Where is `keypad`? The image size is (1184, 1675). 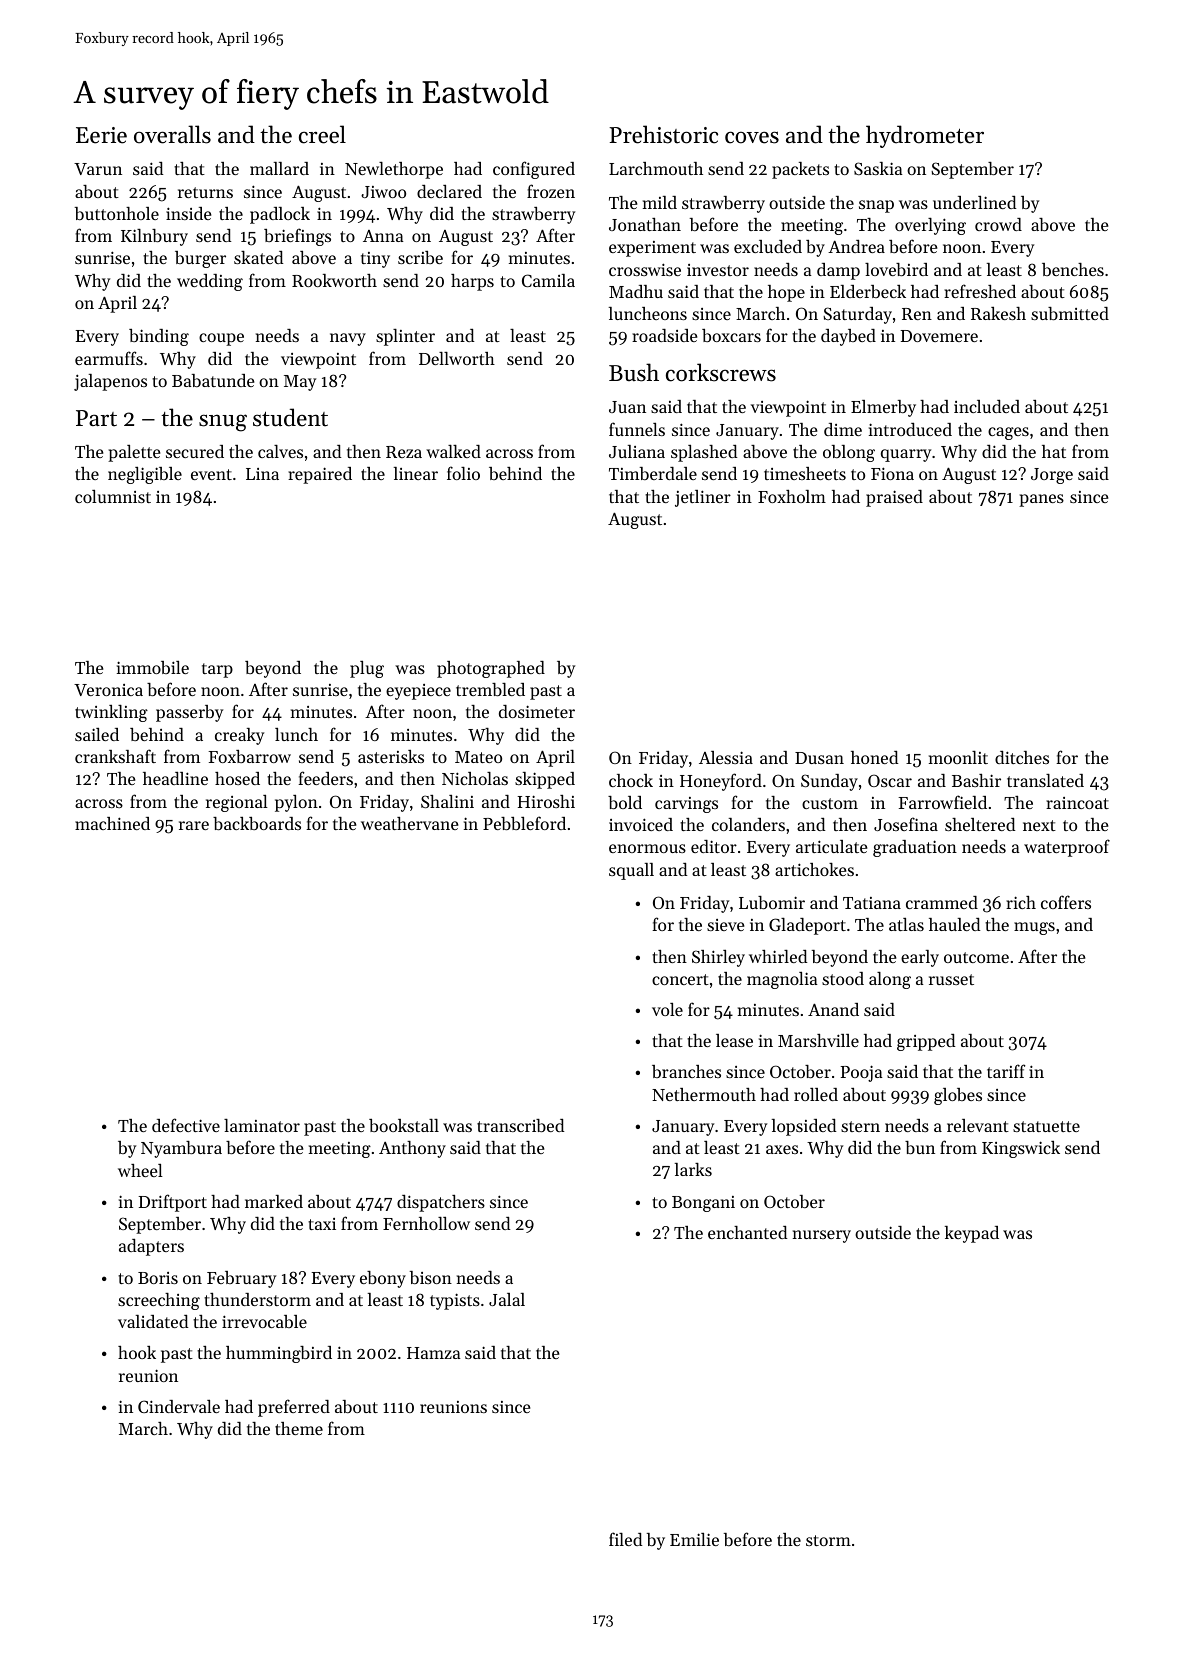 keypad is located at coordinates (972, 1234).
